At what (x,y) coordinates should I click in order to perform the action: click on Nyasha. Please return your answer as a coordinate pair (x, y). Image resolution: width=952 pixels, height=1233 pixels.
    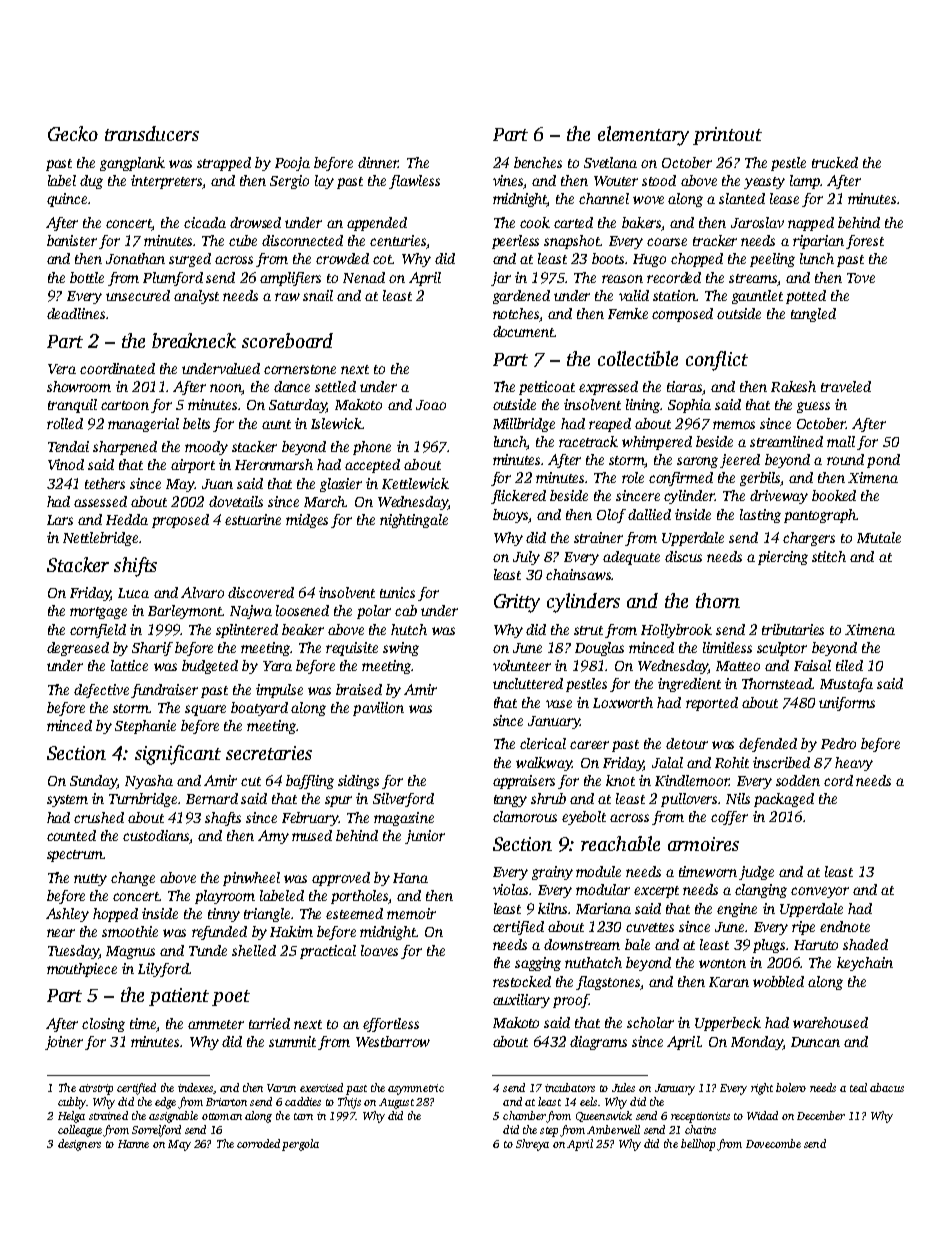
    Looking at the image, I should click on (149, 782).
